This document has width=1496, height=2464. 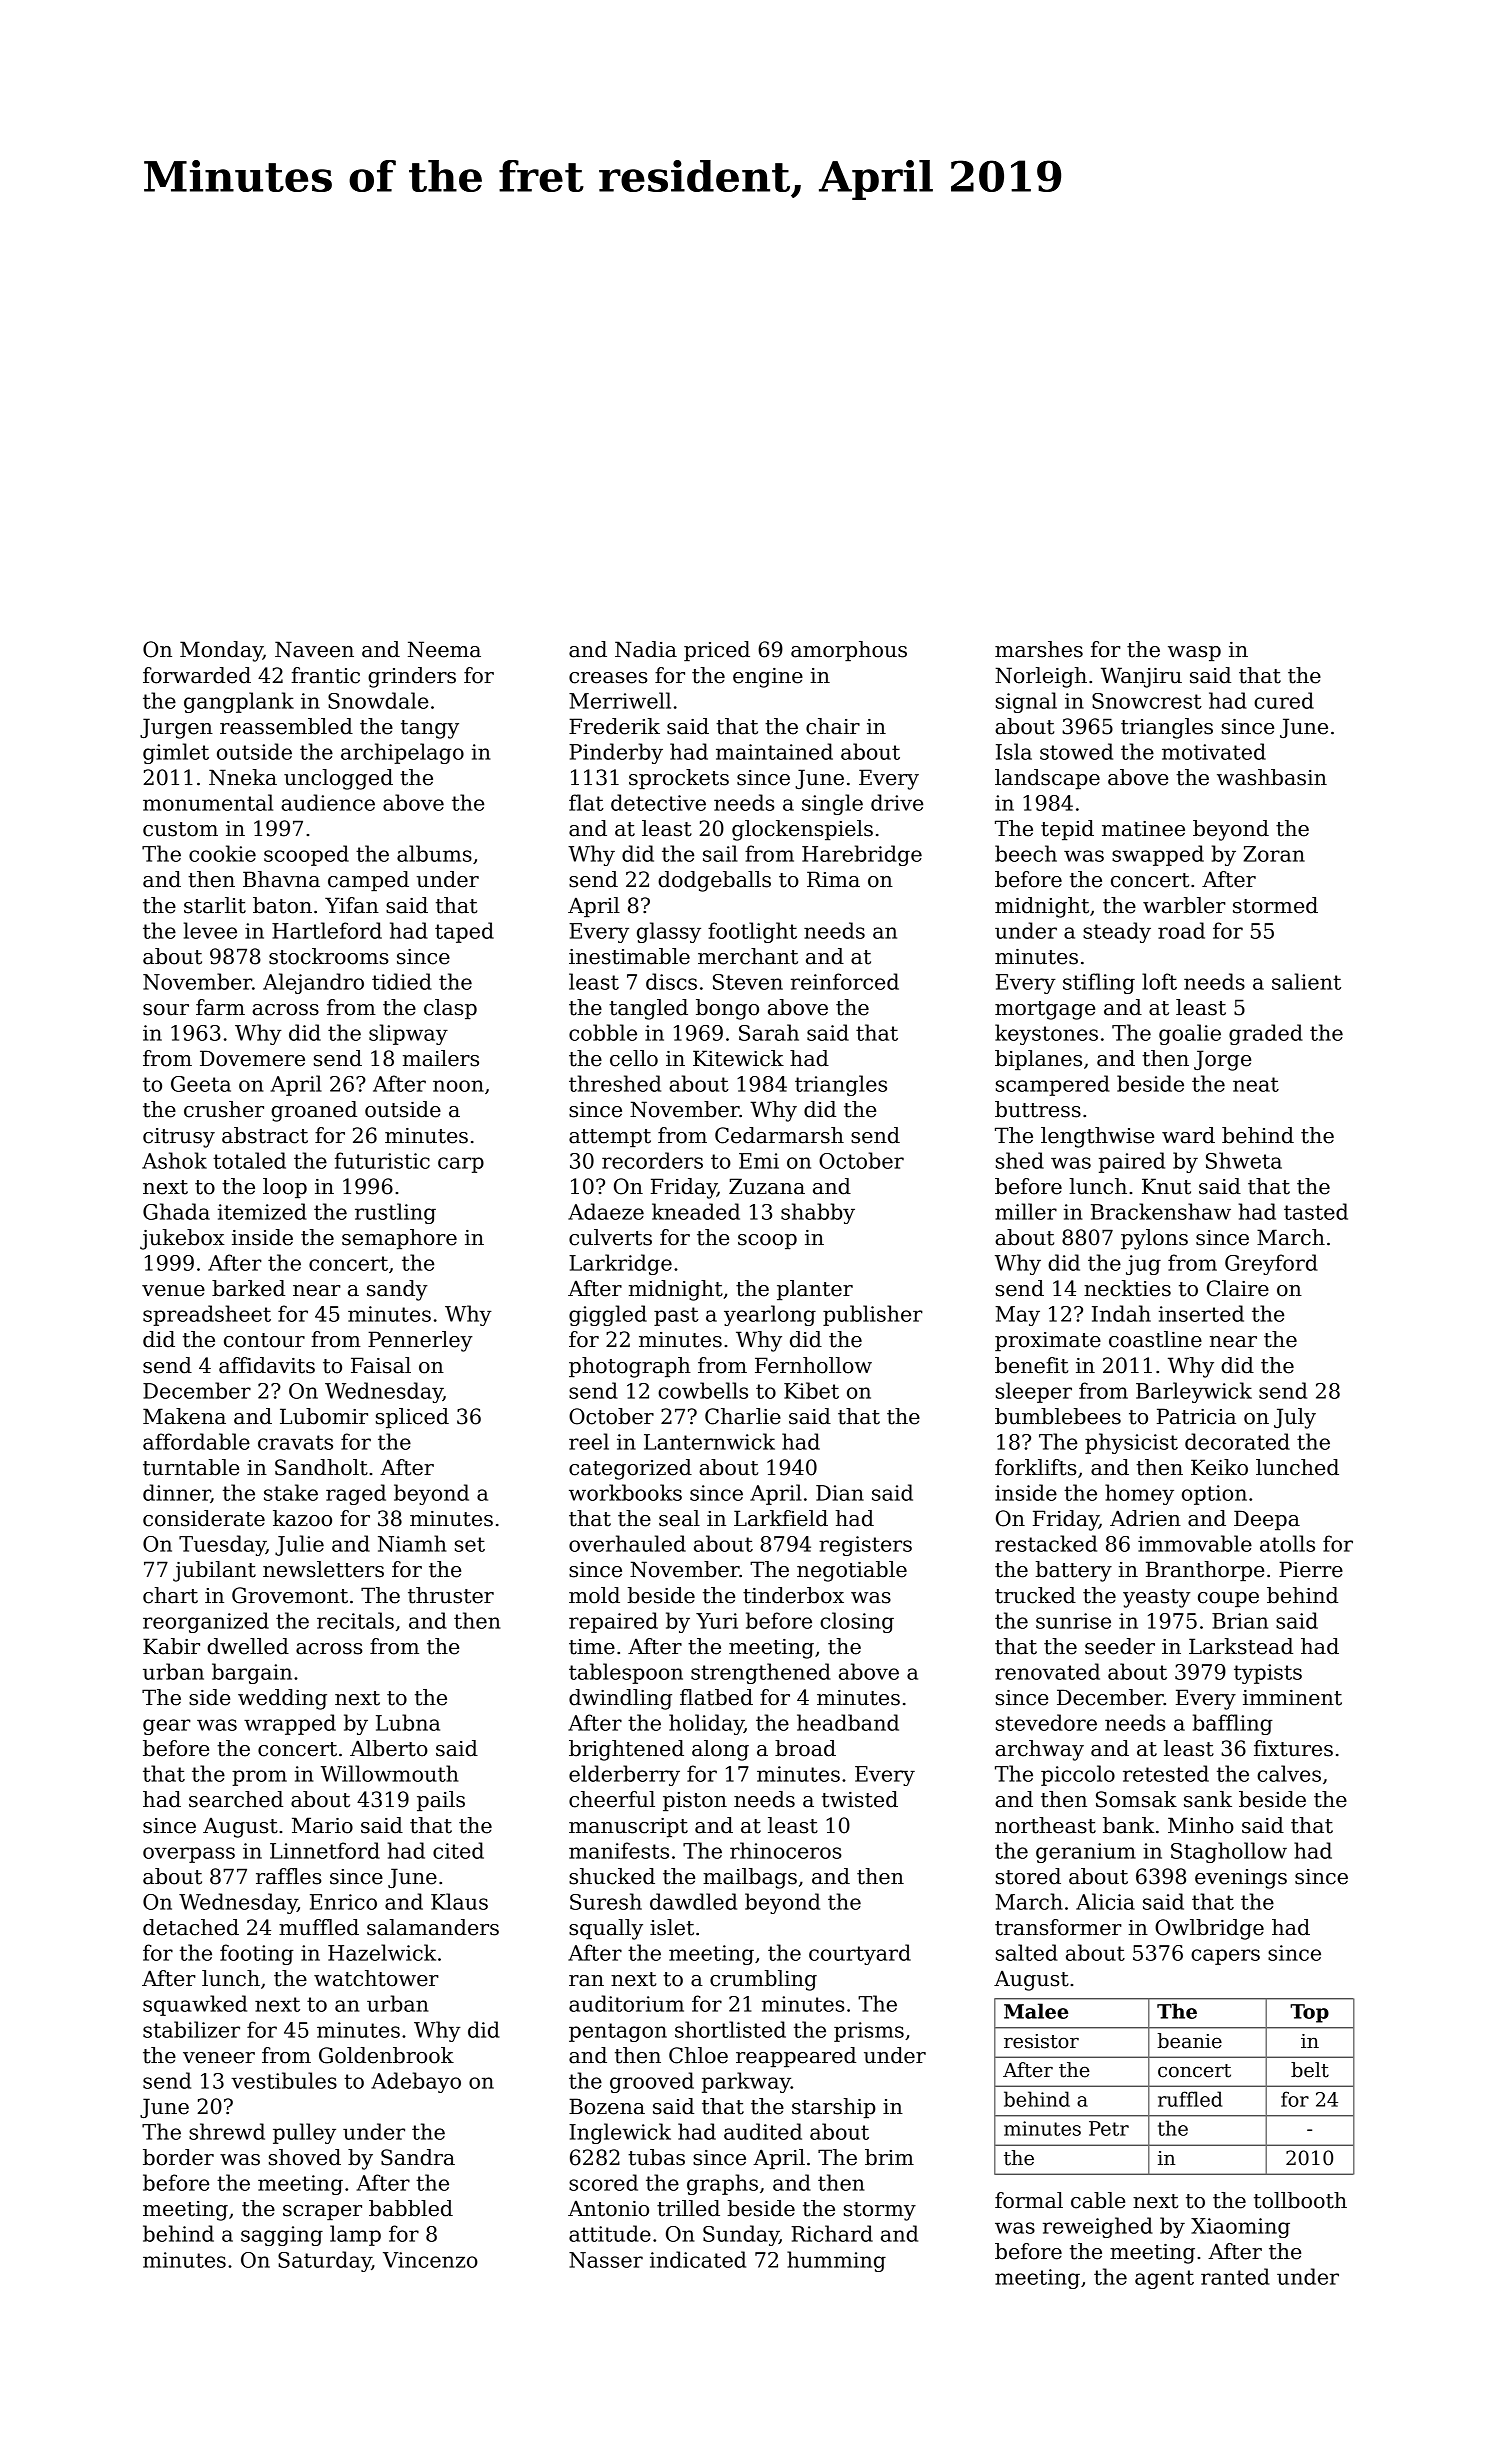 I want to click on newsletters, so click(x=323, y=1569).
